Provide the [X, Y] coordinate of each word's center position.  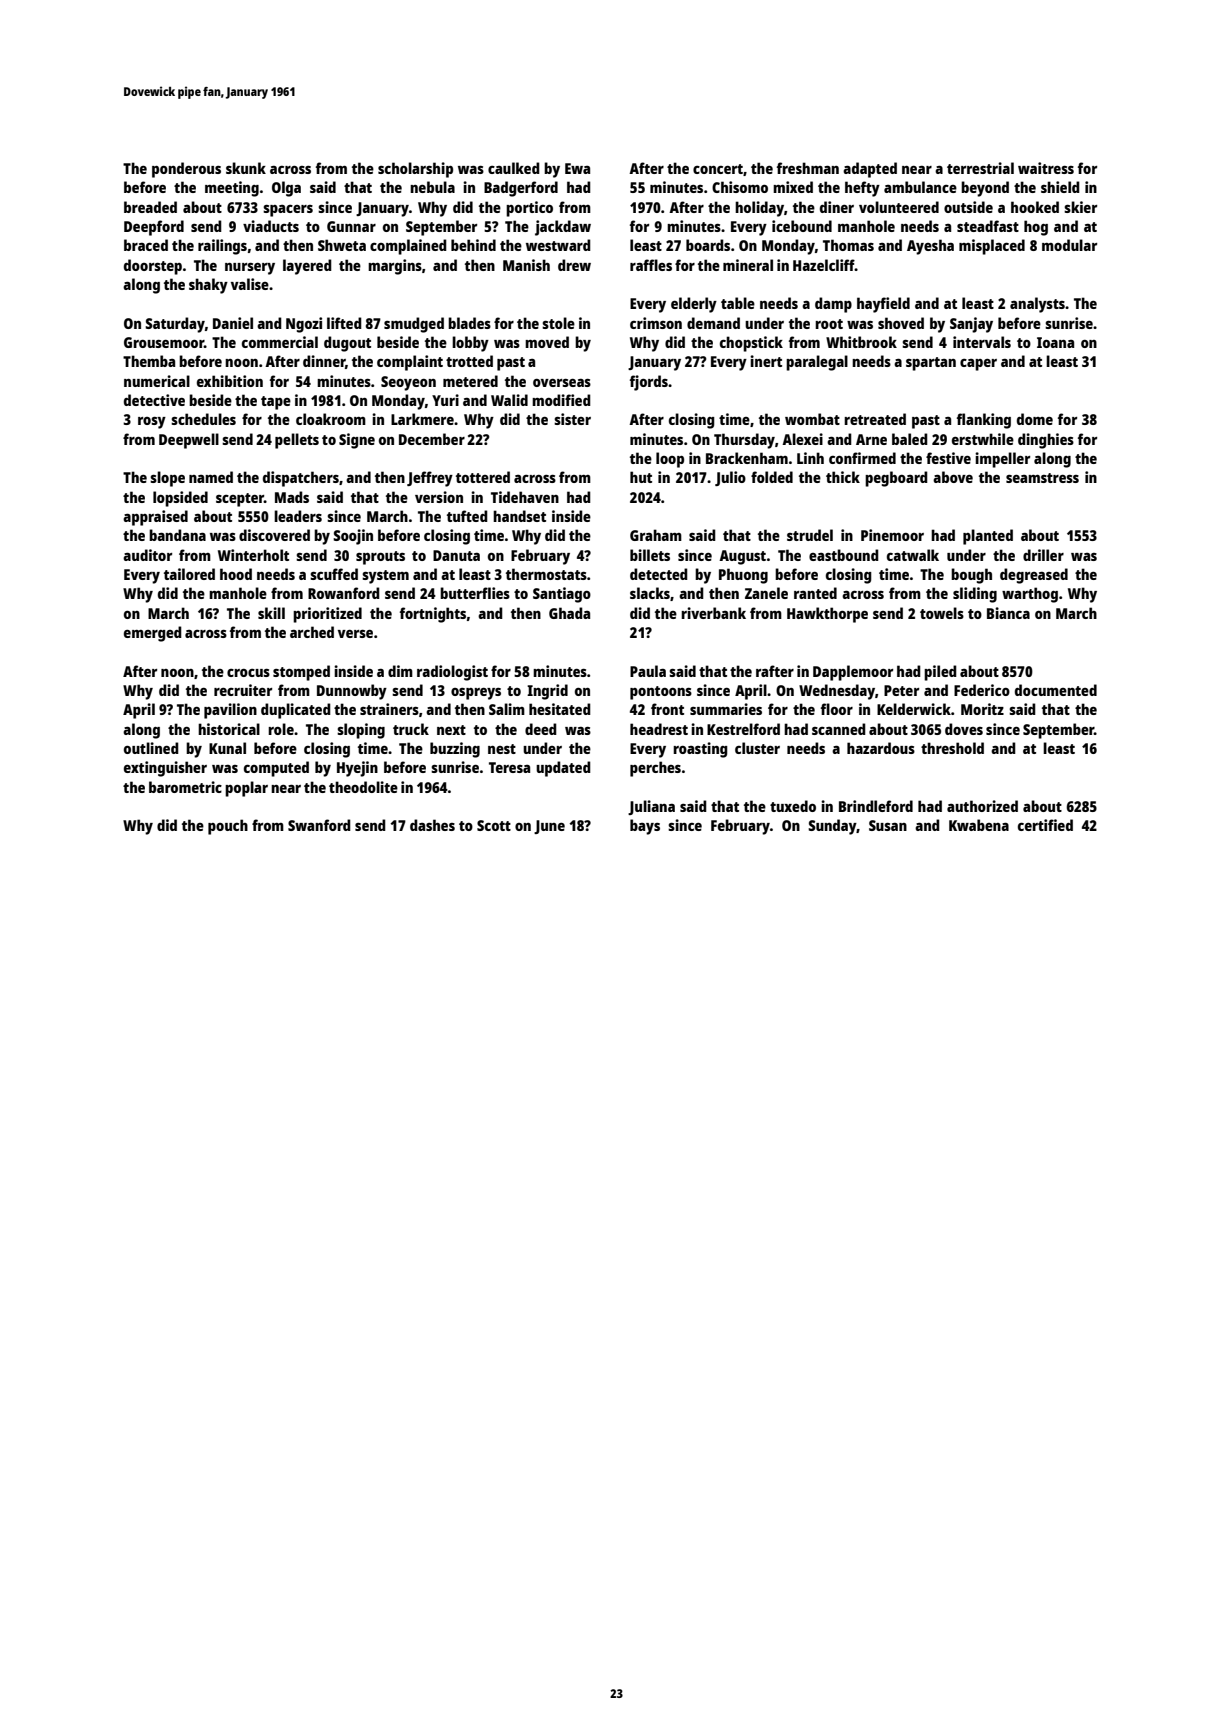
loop [670, 460]
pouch [228, 827]
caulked [514, 168]
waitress [1046, 168]
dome [1035, 419]
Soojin [353, 537]
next [451, 730]
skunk [246, 168]
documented [1056, 690]
